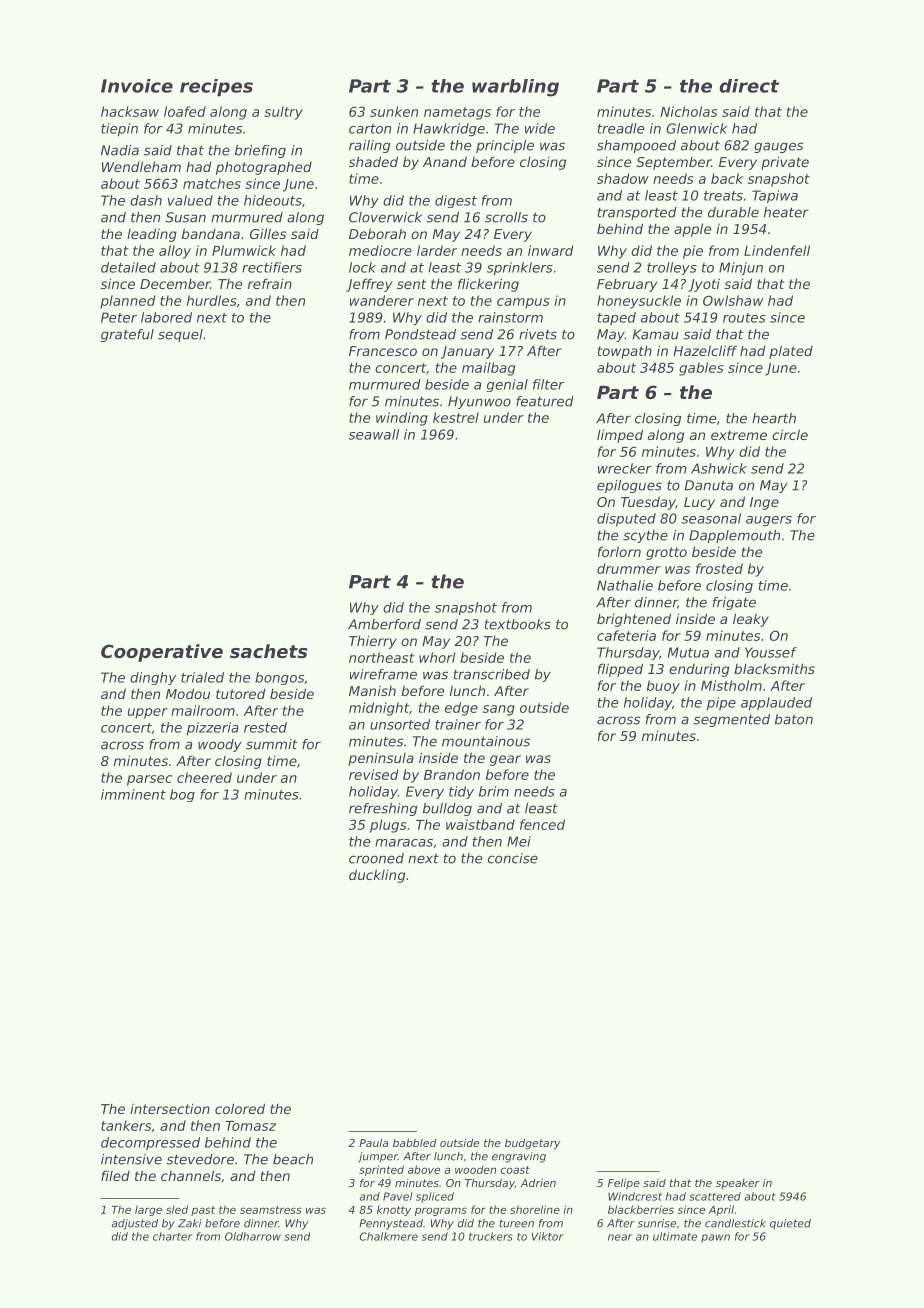 The height and width of the image is (1308, 924). What do you see at coordinates (699, 670) in the image?
I see `enduring` at bounding box center [699, 670].
